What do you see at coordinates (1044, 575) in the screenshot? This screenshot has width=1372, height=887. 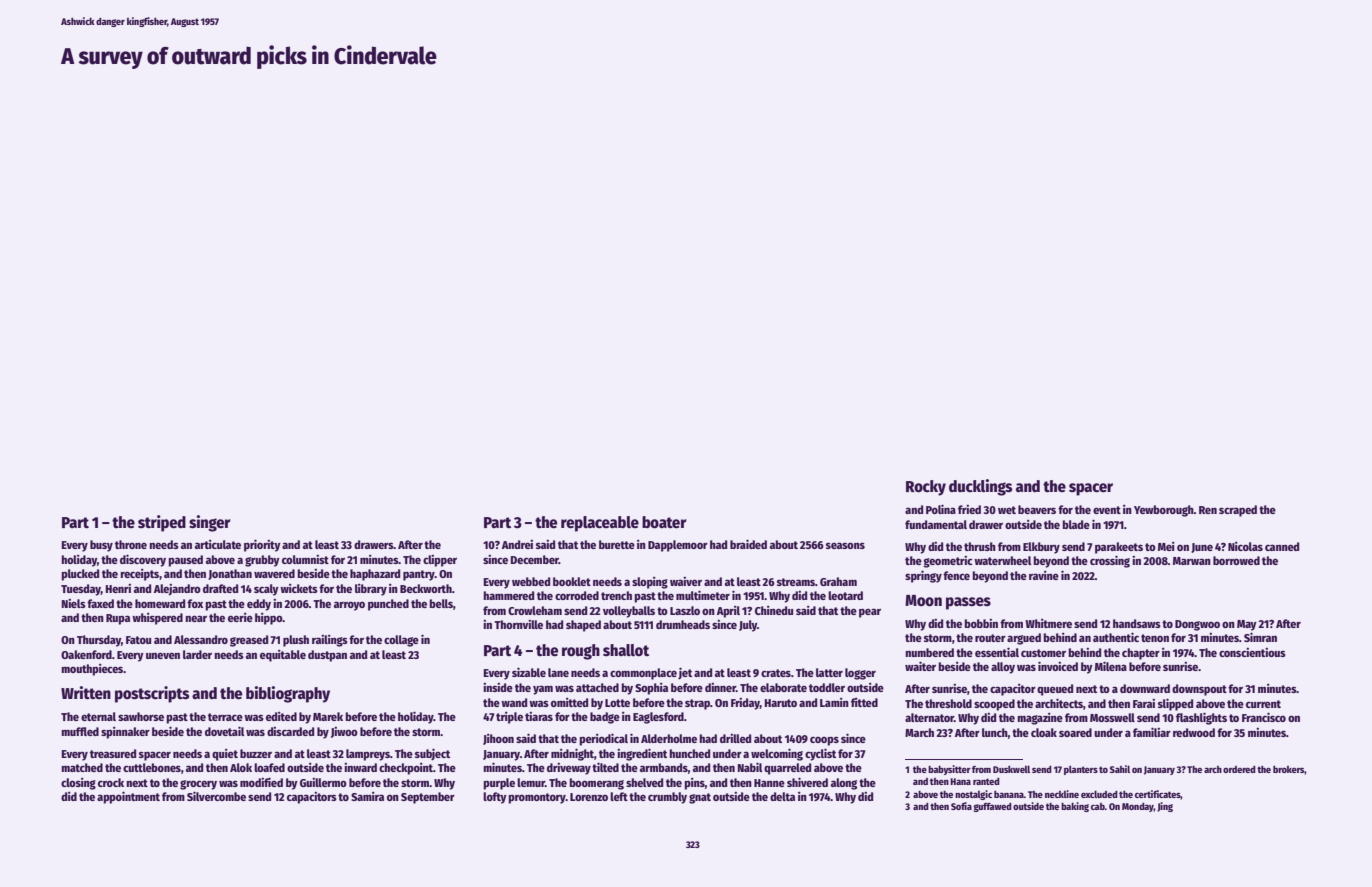 I see `ravine` at bounding box center [1044, 575].
